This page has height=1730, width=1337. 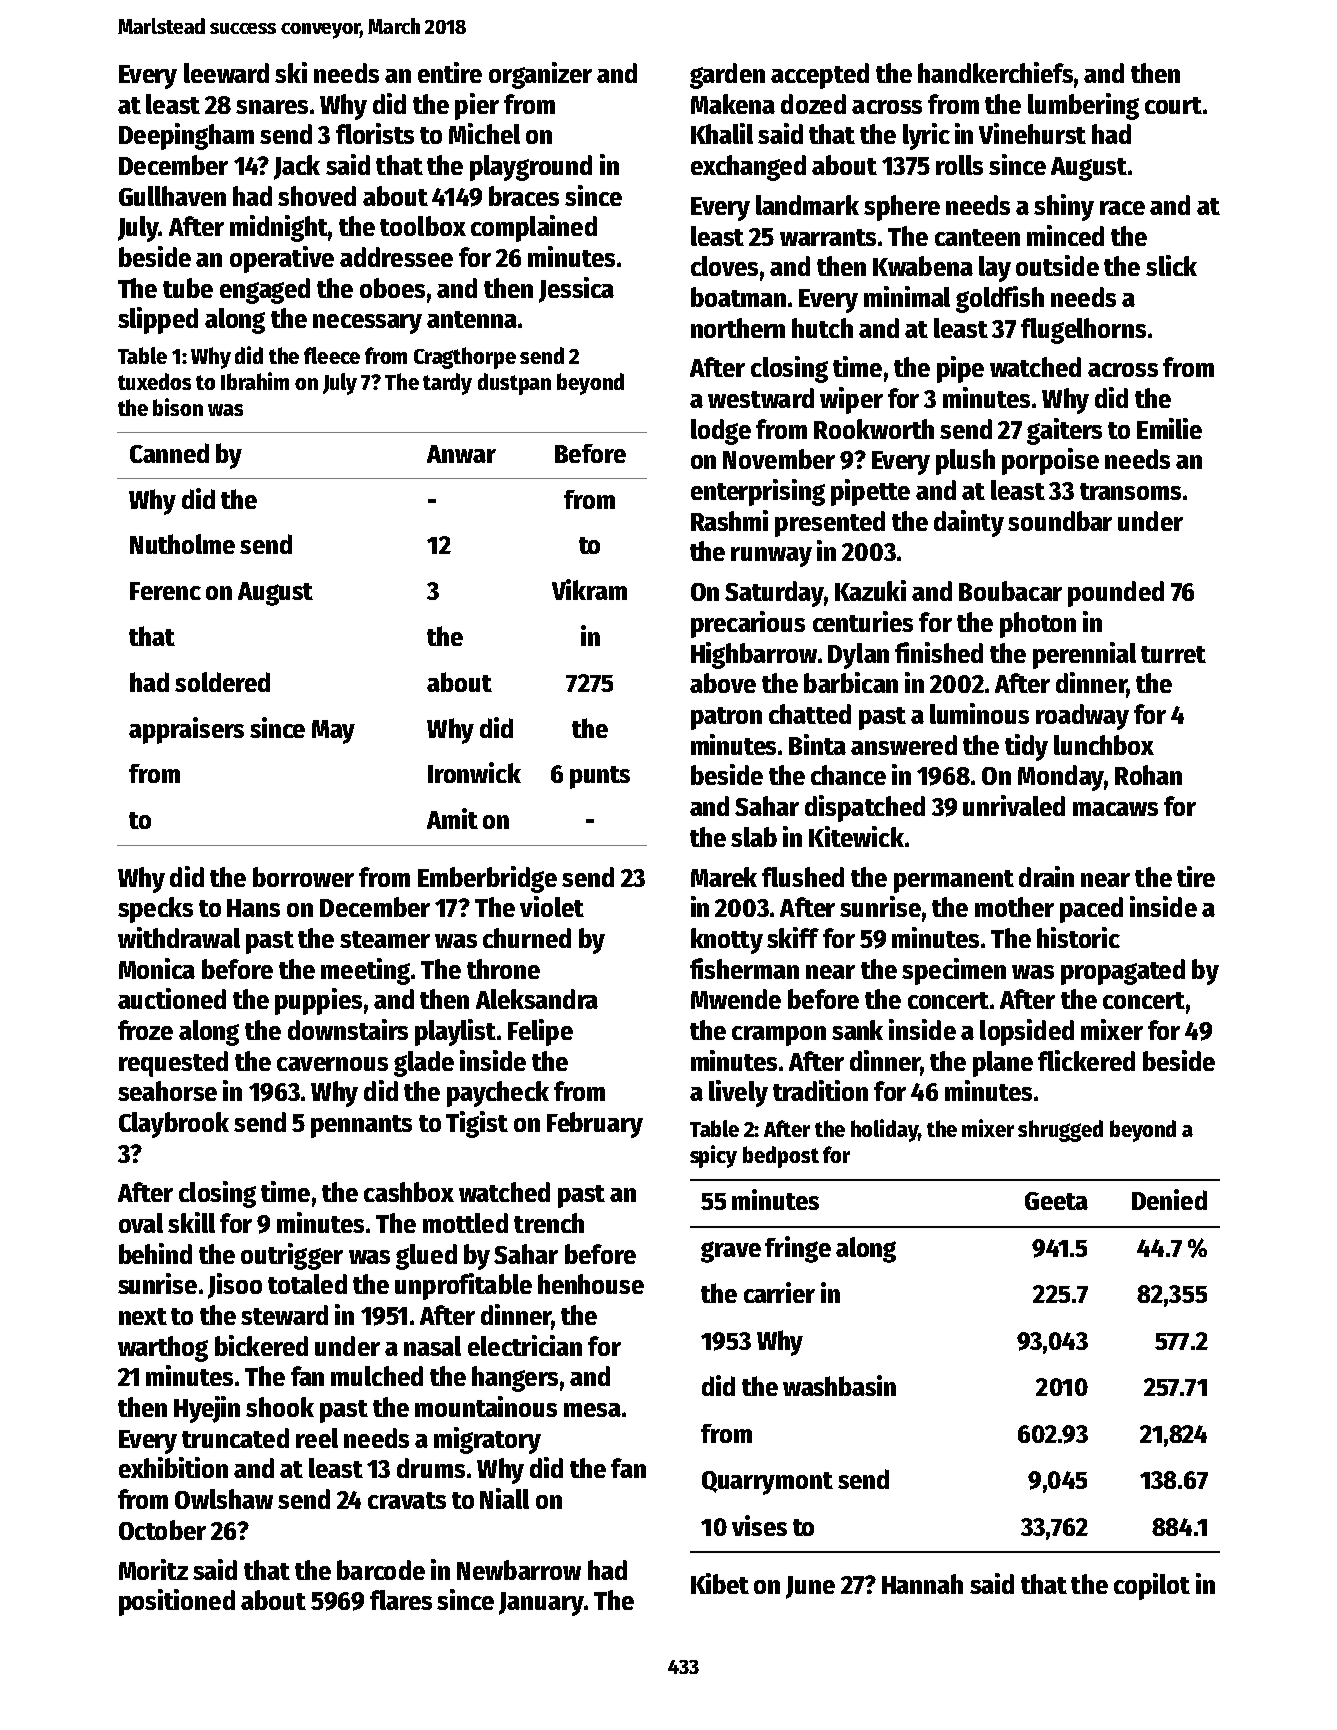 What do you see at coordinates (537, 999) in the page?
I see `Aleksandra` at bounding box center [537, 999].
